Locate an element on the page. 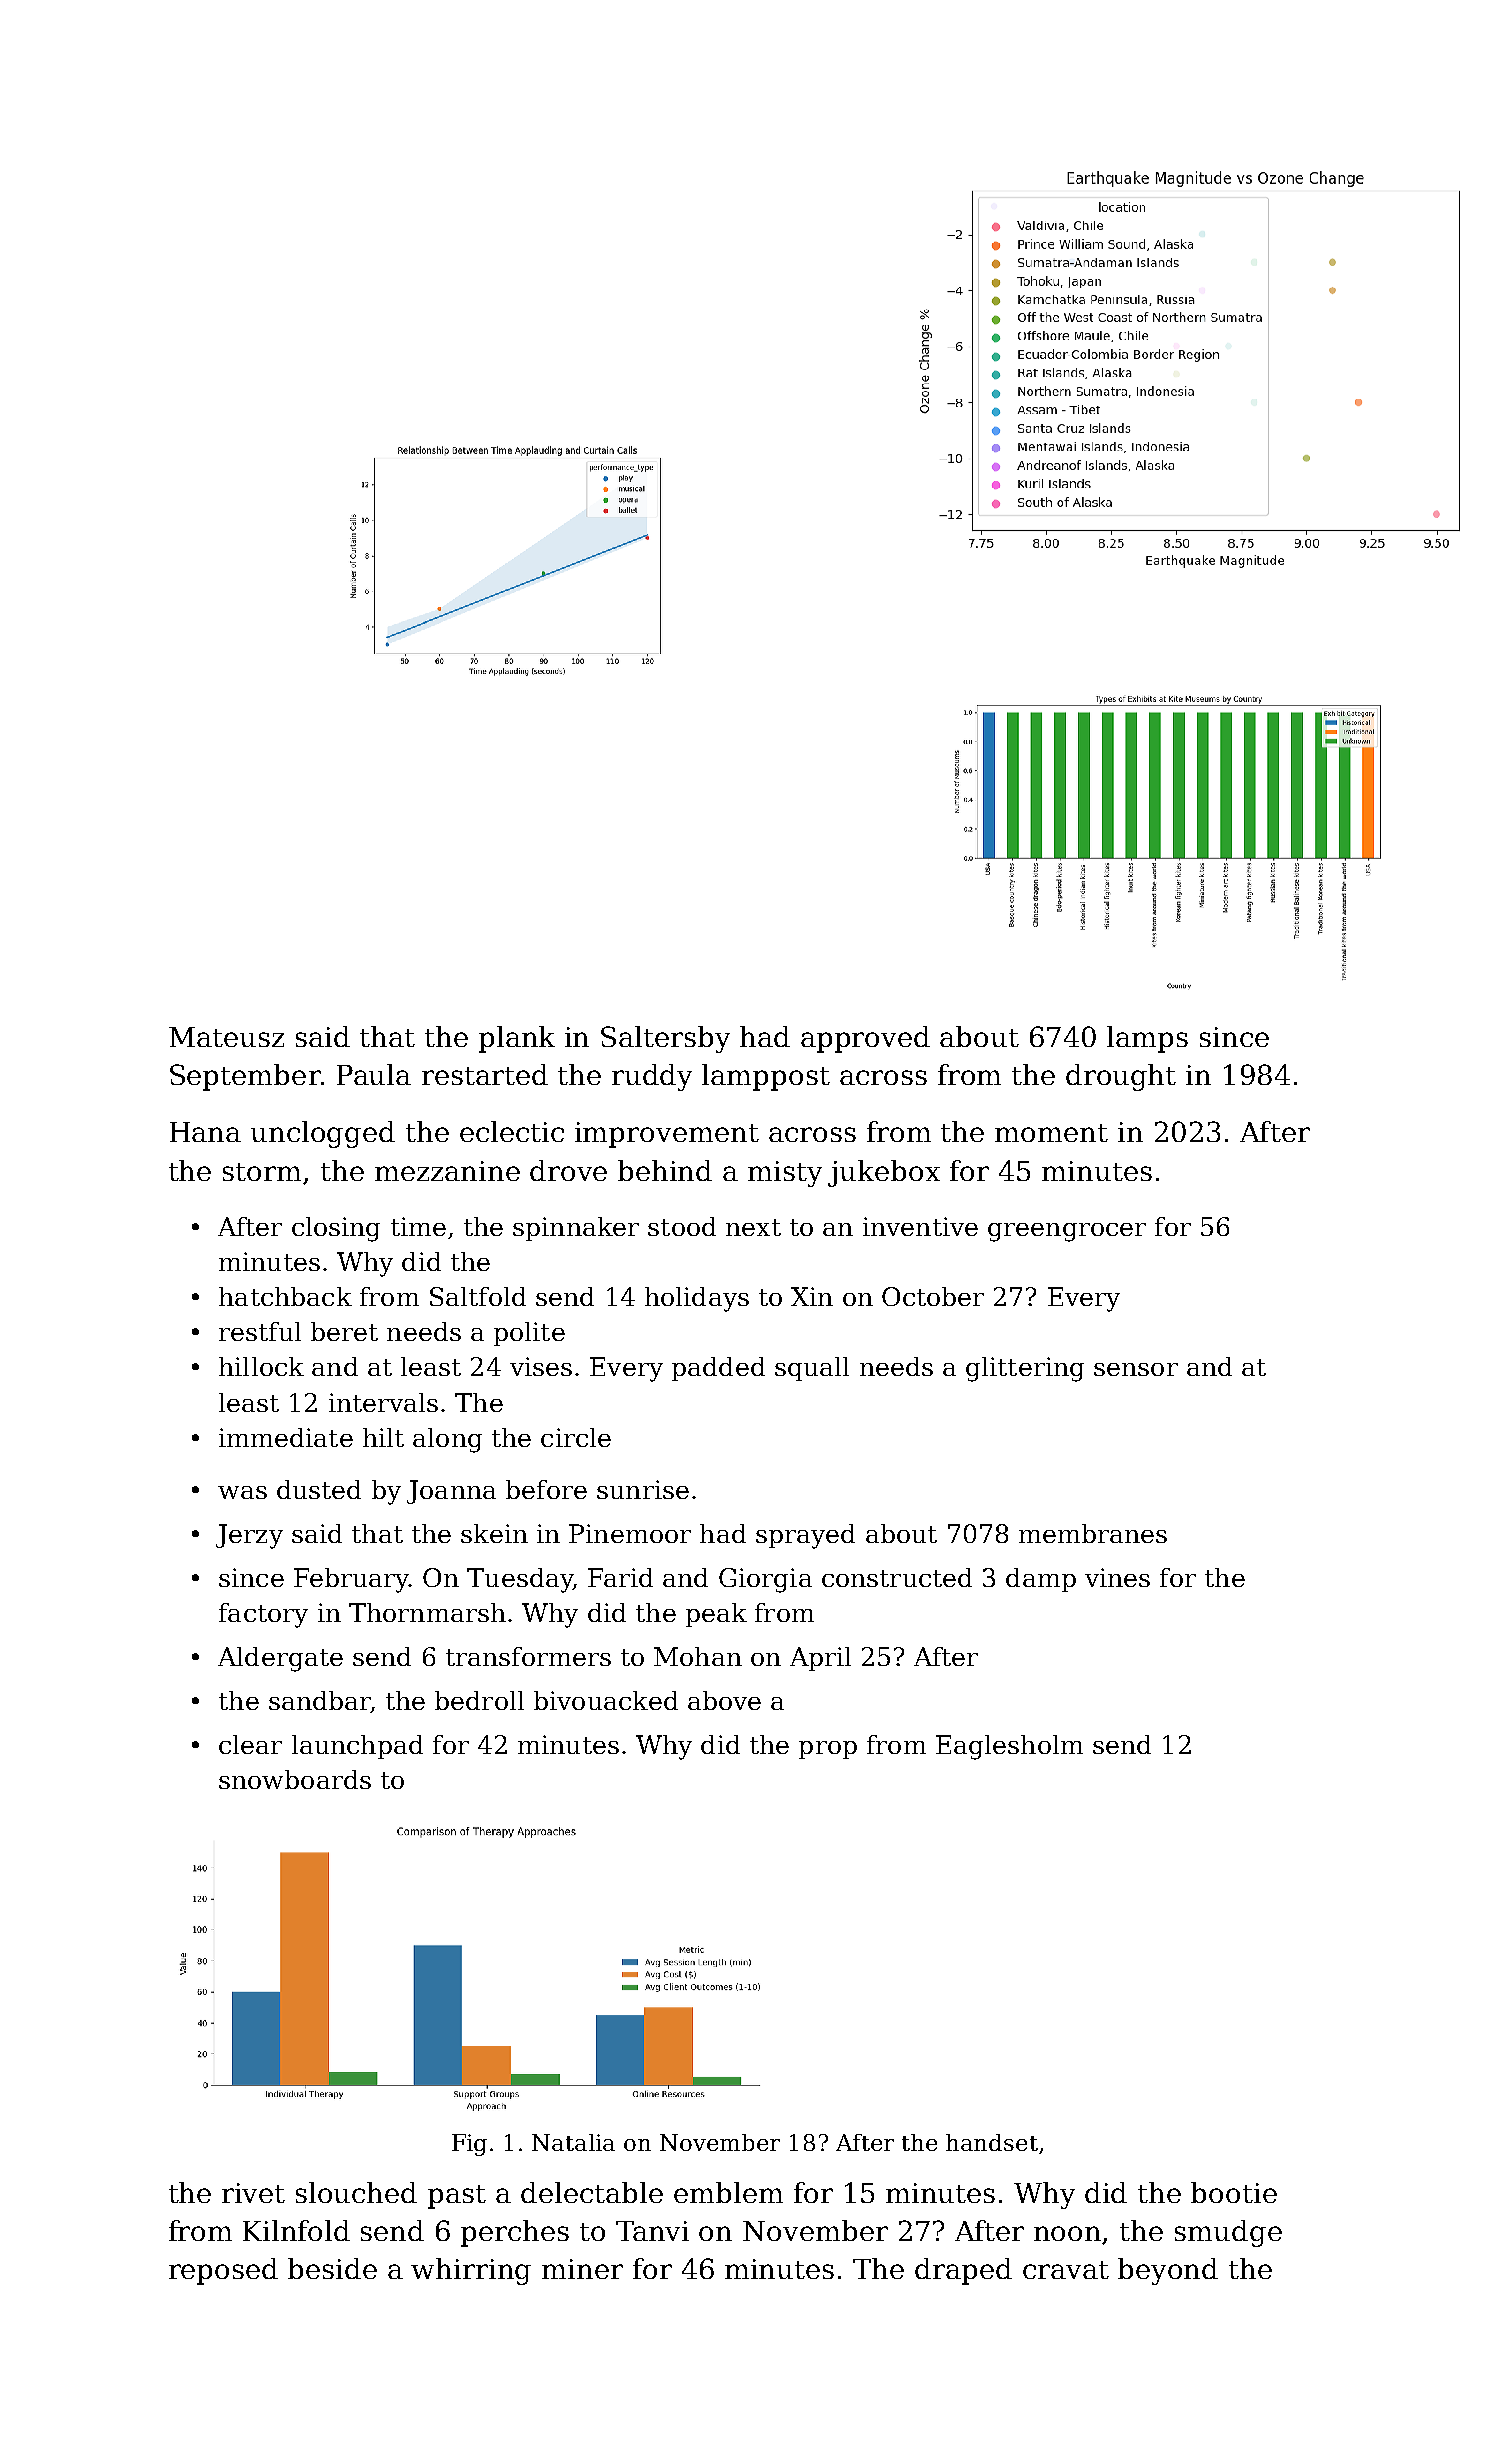 This image has width=1496, height=2464. factory is located at coordinates (263, 1615).
